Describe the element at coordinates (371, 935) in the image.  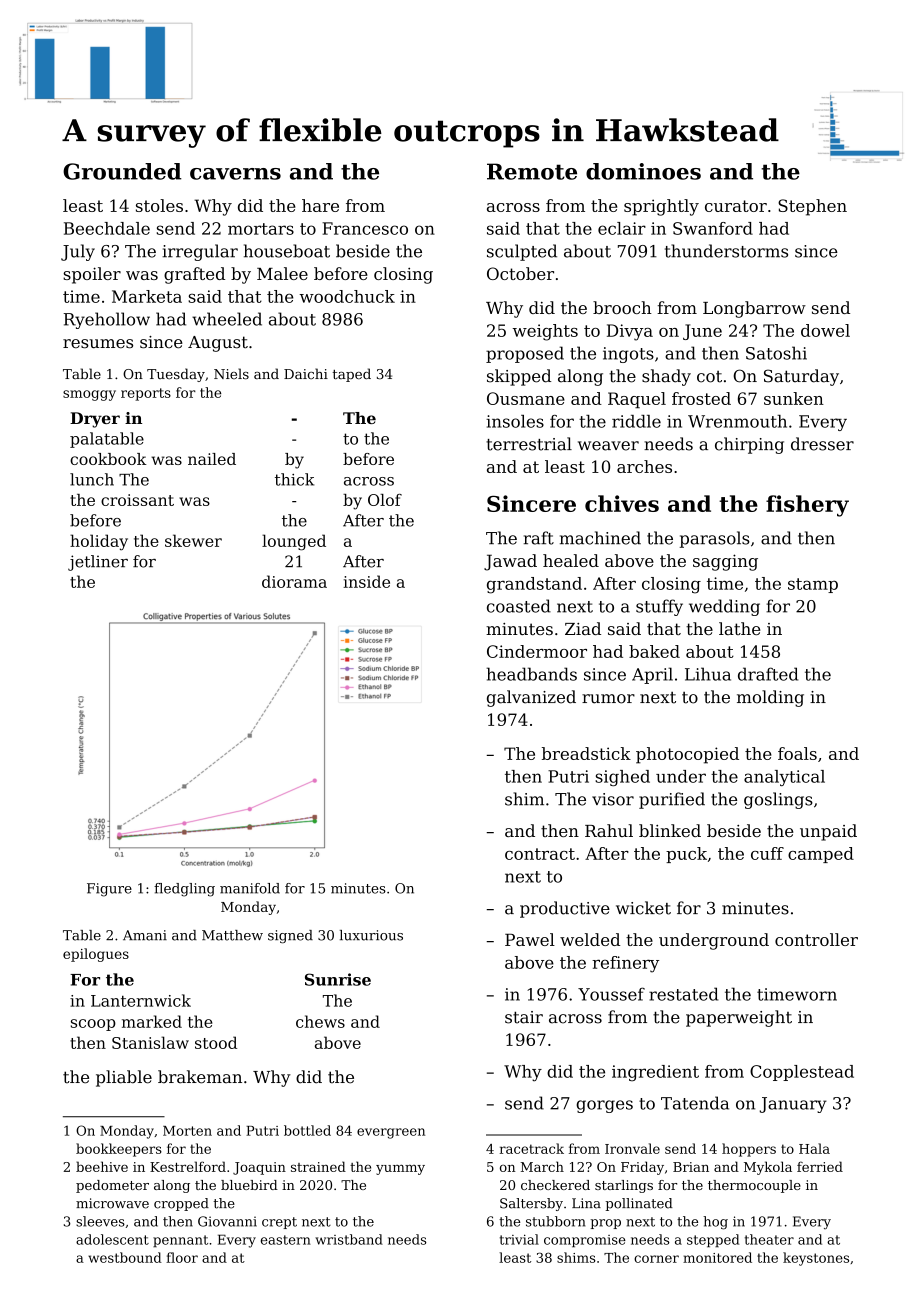
I see `luxurious` at that location.
